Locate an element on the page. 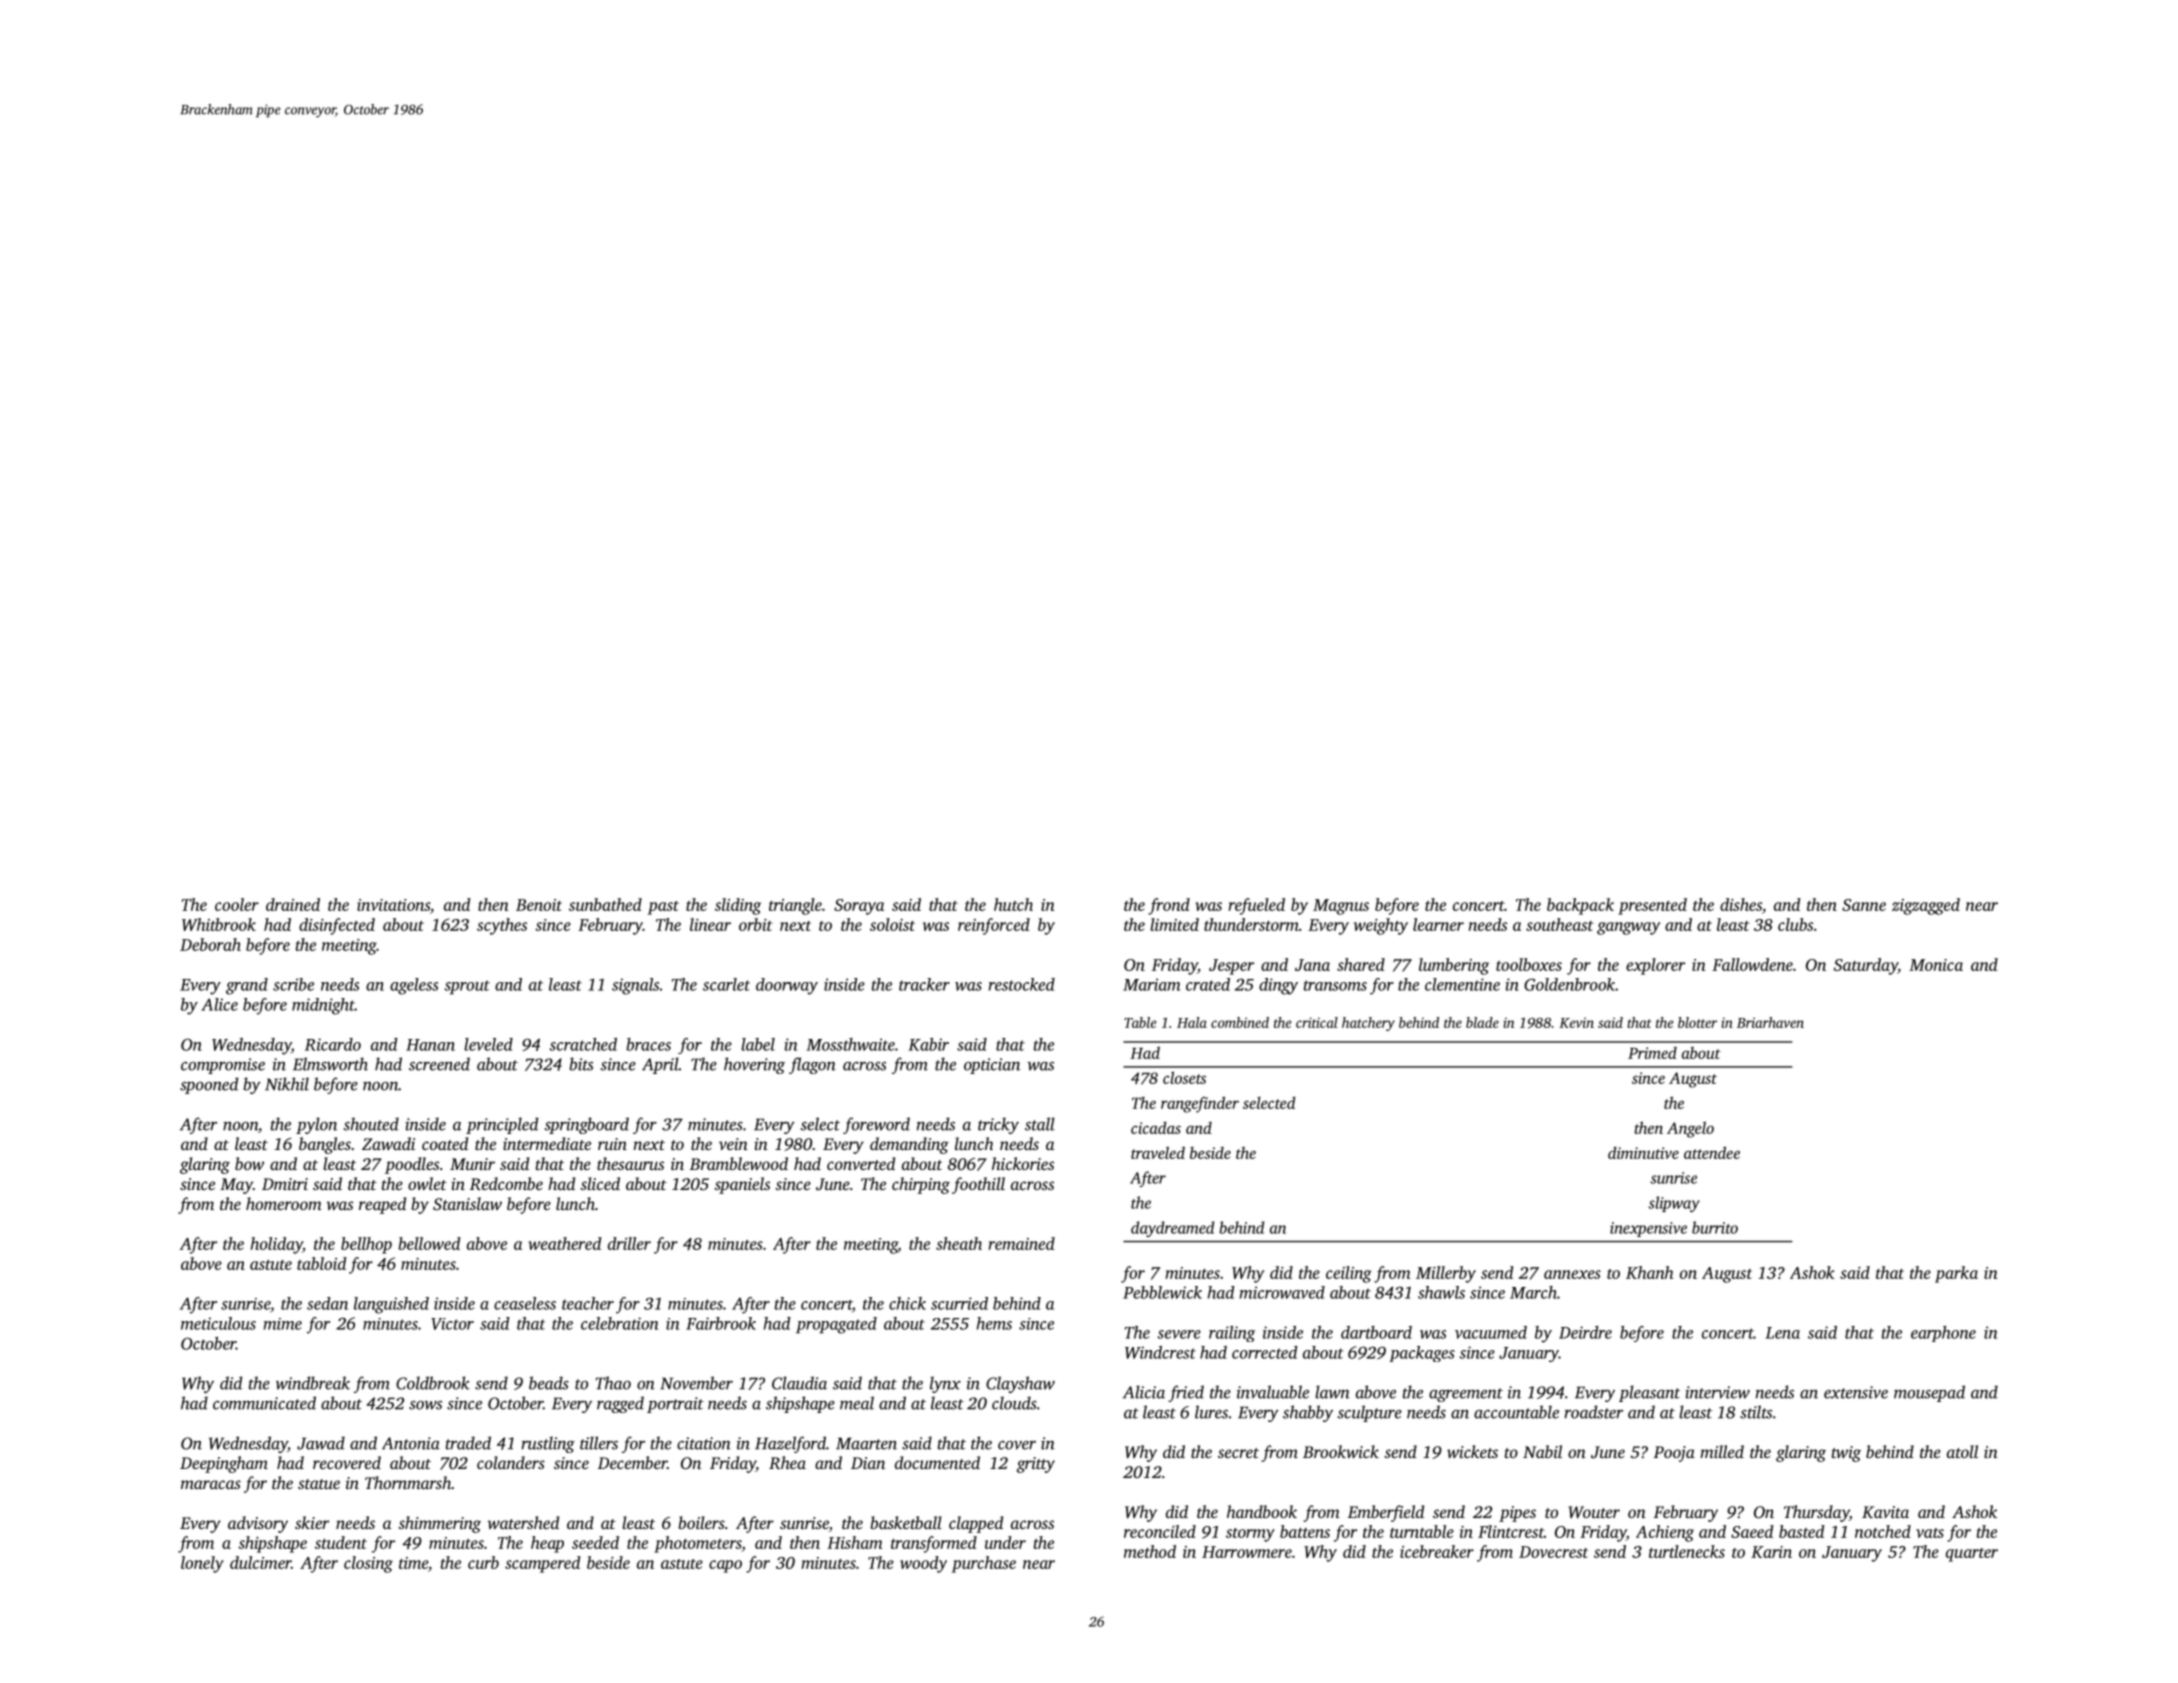 This image has height=1683, width=2178. closets is located at coordinates (1184, 1078).
